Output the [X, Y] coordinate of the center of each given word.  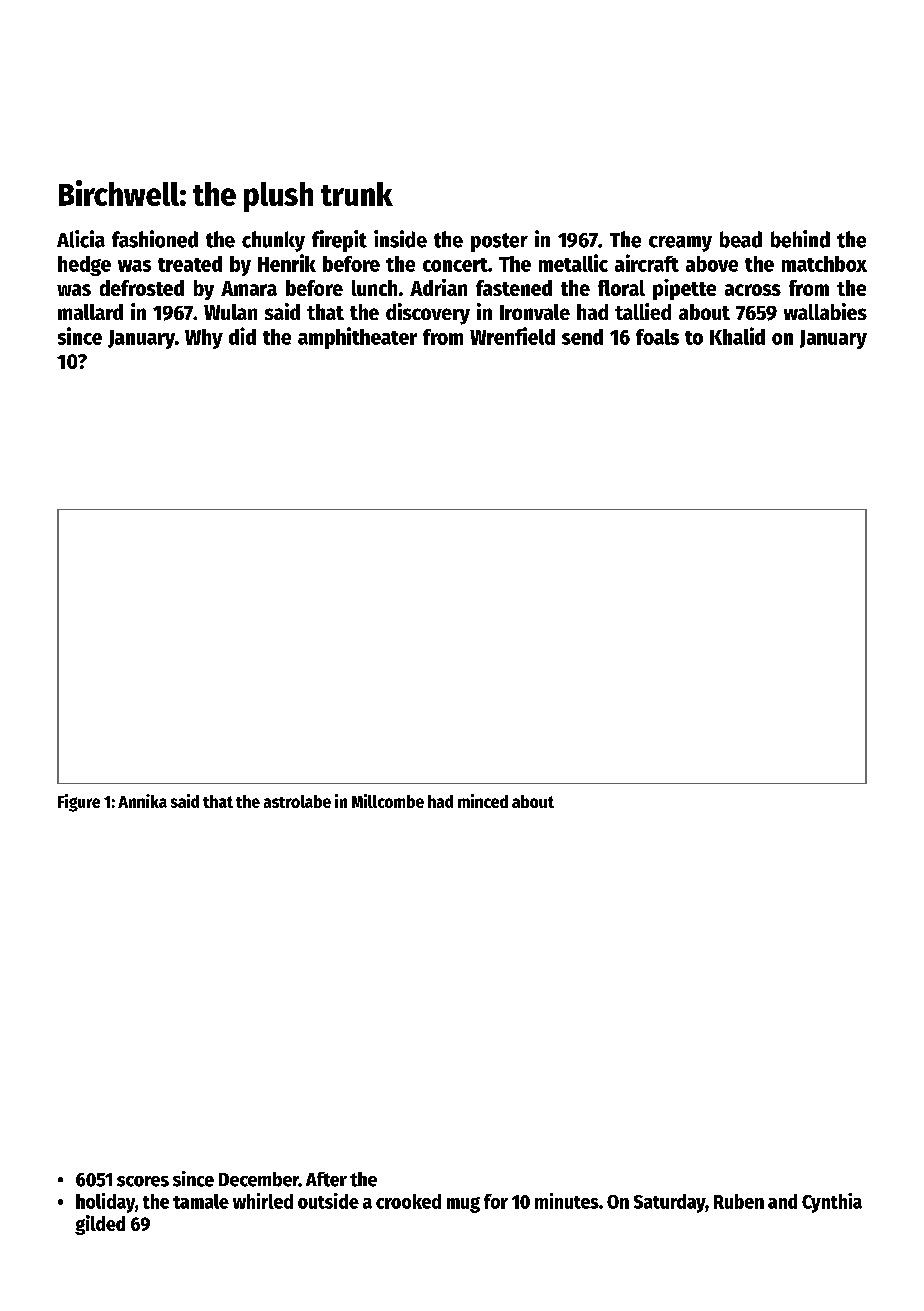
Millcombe [388, 801]
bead [741, 239]
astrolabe [297, 801]
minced [483, 801]
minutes [567, 1201]
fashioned [155, 239]
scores [143, 1181]
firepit [339, 241]
